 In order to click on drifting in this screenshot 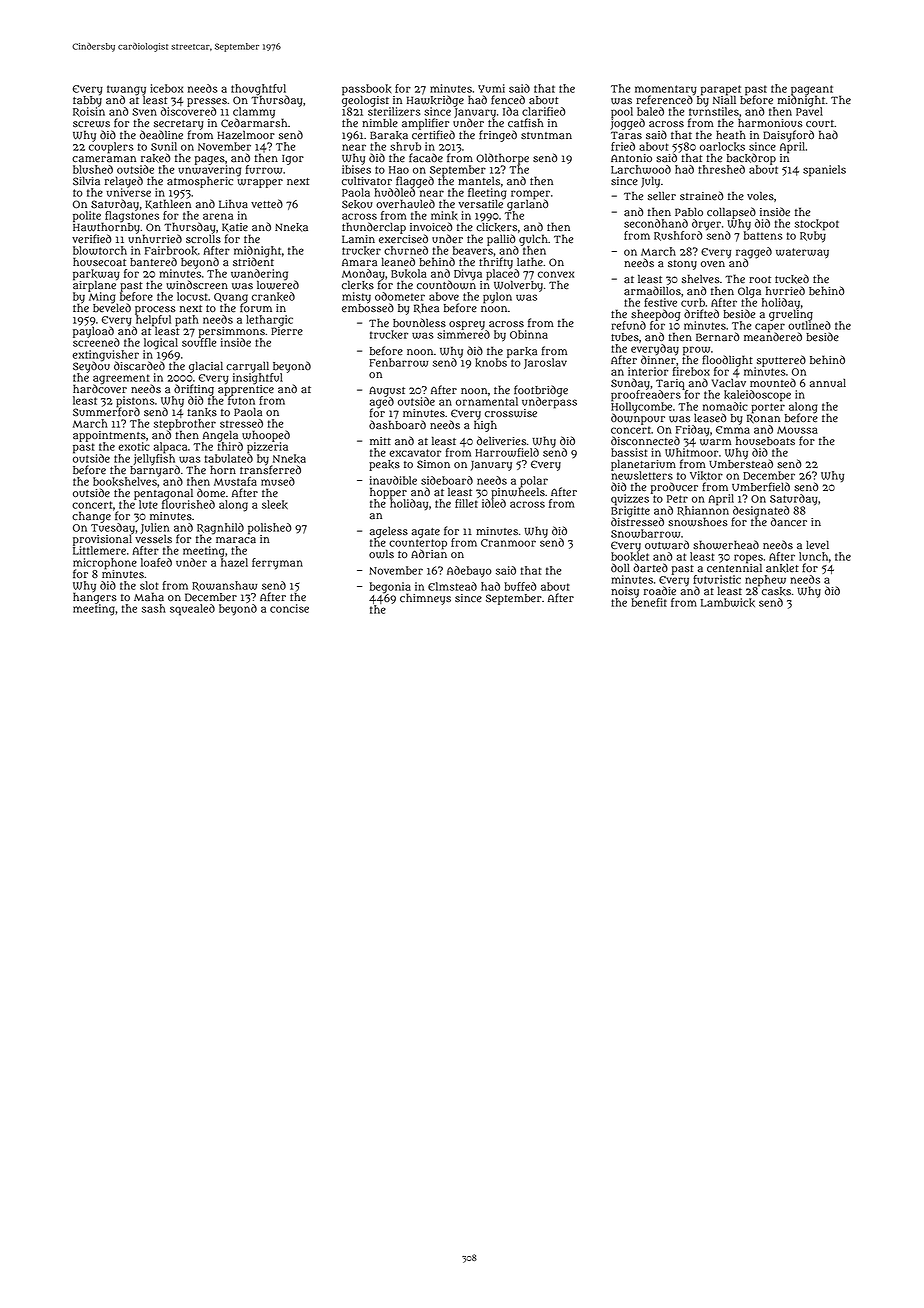, I will do `click(194, 390)`.
